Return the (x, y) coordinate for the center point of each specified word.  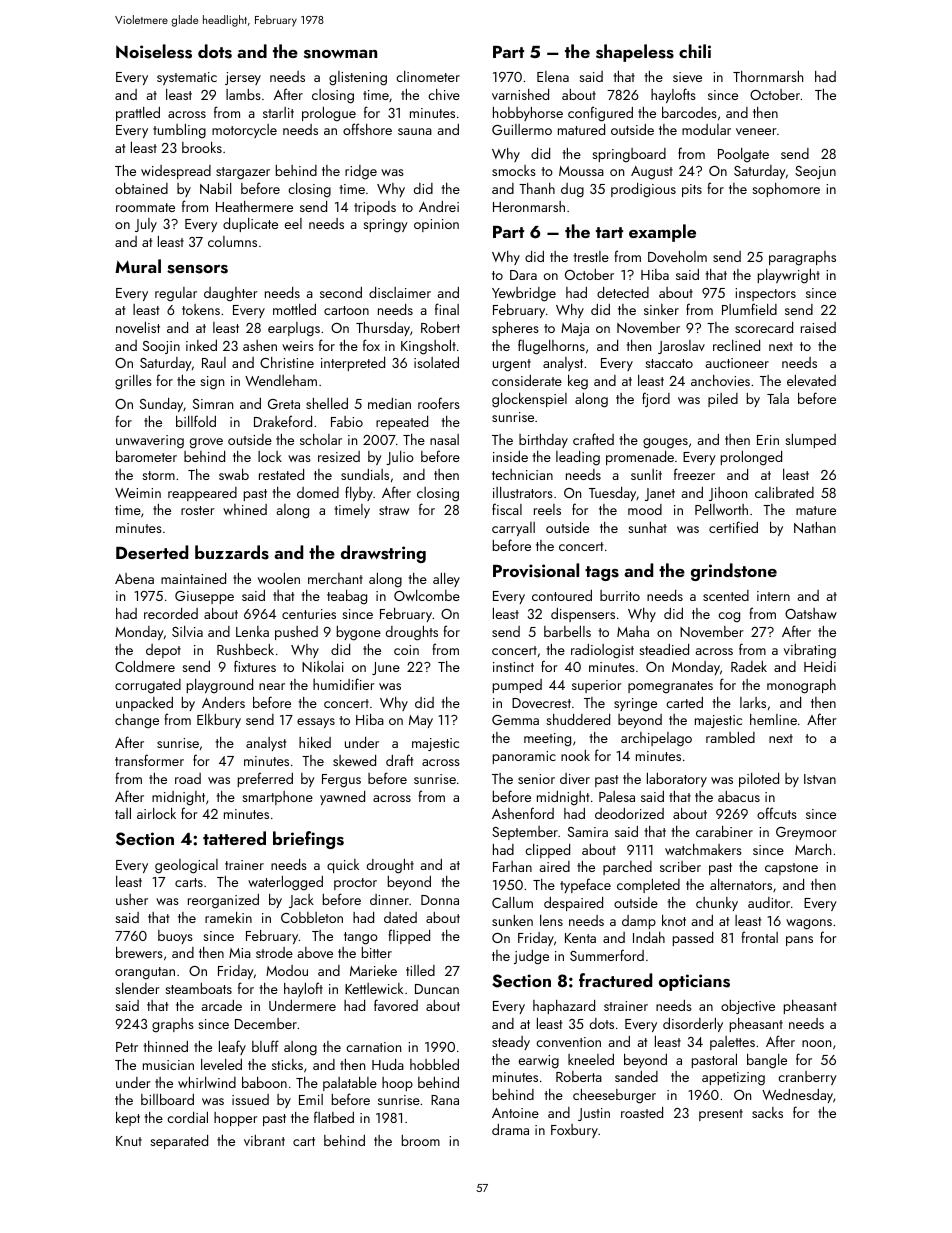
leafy (232, 1047)
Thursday (383, 329)
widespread (176, 172)
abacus (739, 796)
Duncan (437, 989)
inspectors (765, 294)
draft (399, 760)
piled (723, 400)
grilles (133, 382)
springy (385, 226)
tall (123, 813)
